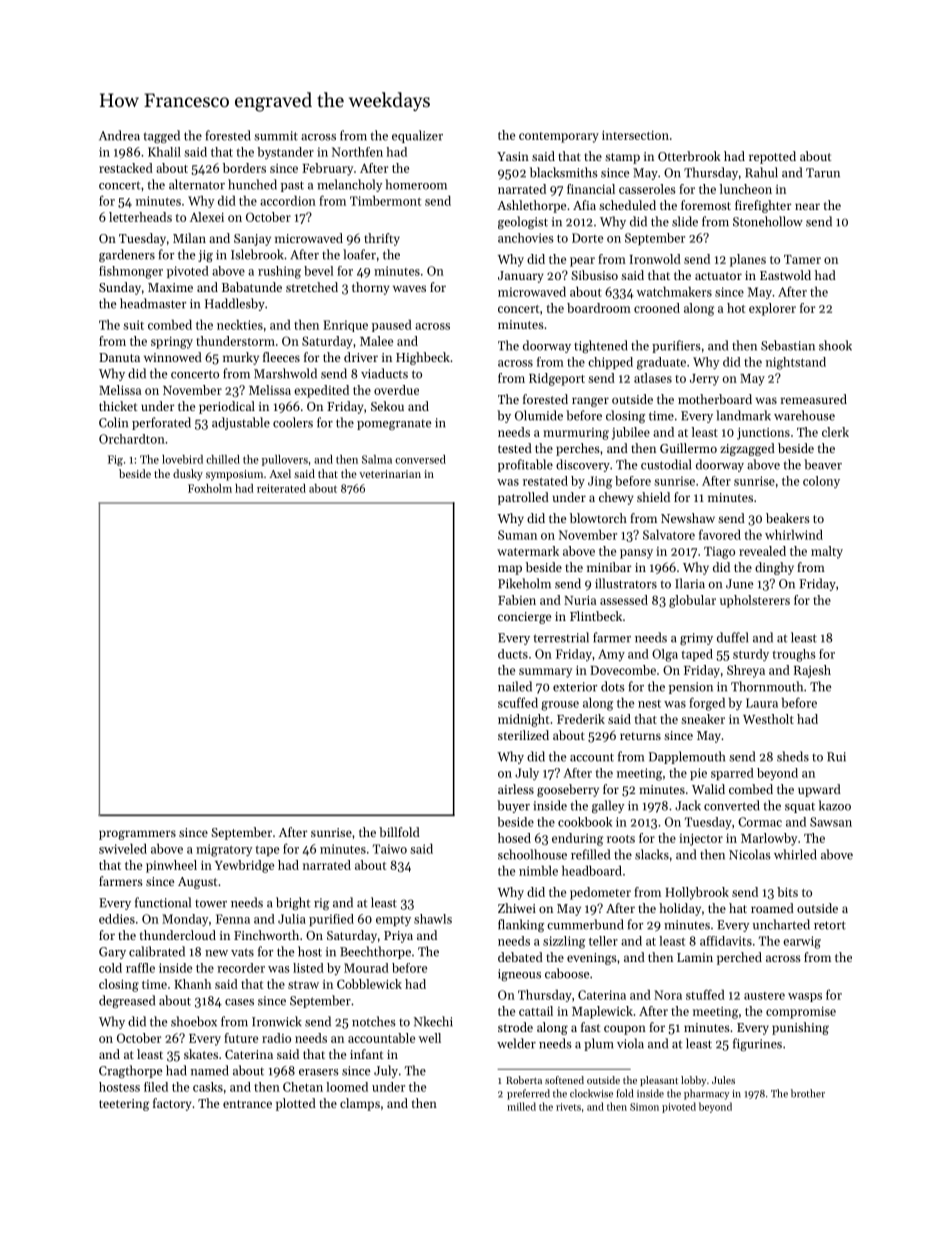  Describe the element at coordinates (685, 221) in the screenshot. I see `slide` at that location.
